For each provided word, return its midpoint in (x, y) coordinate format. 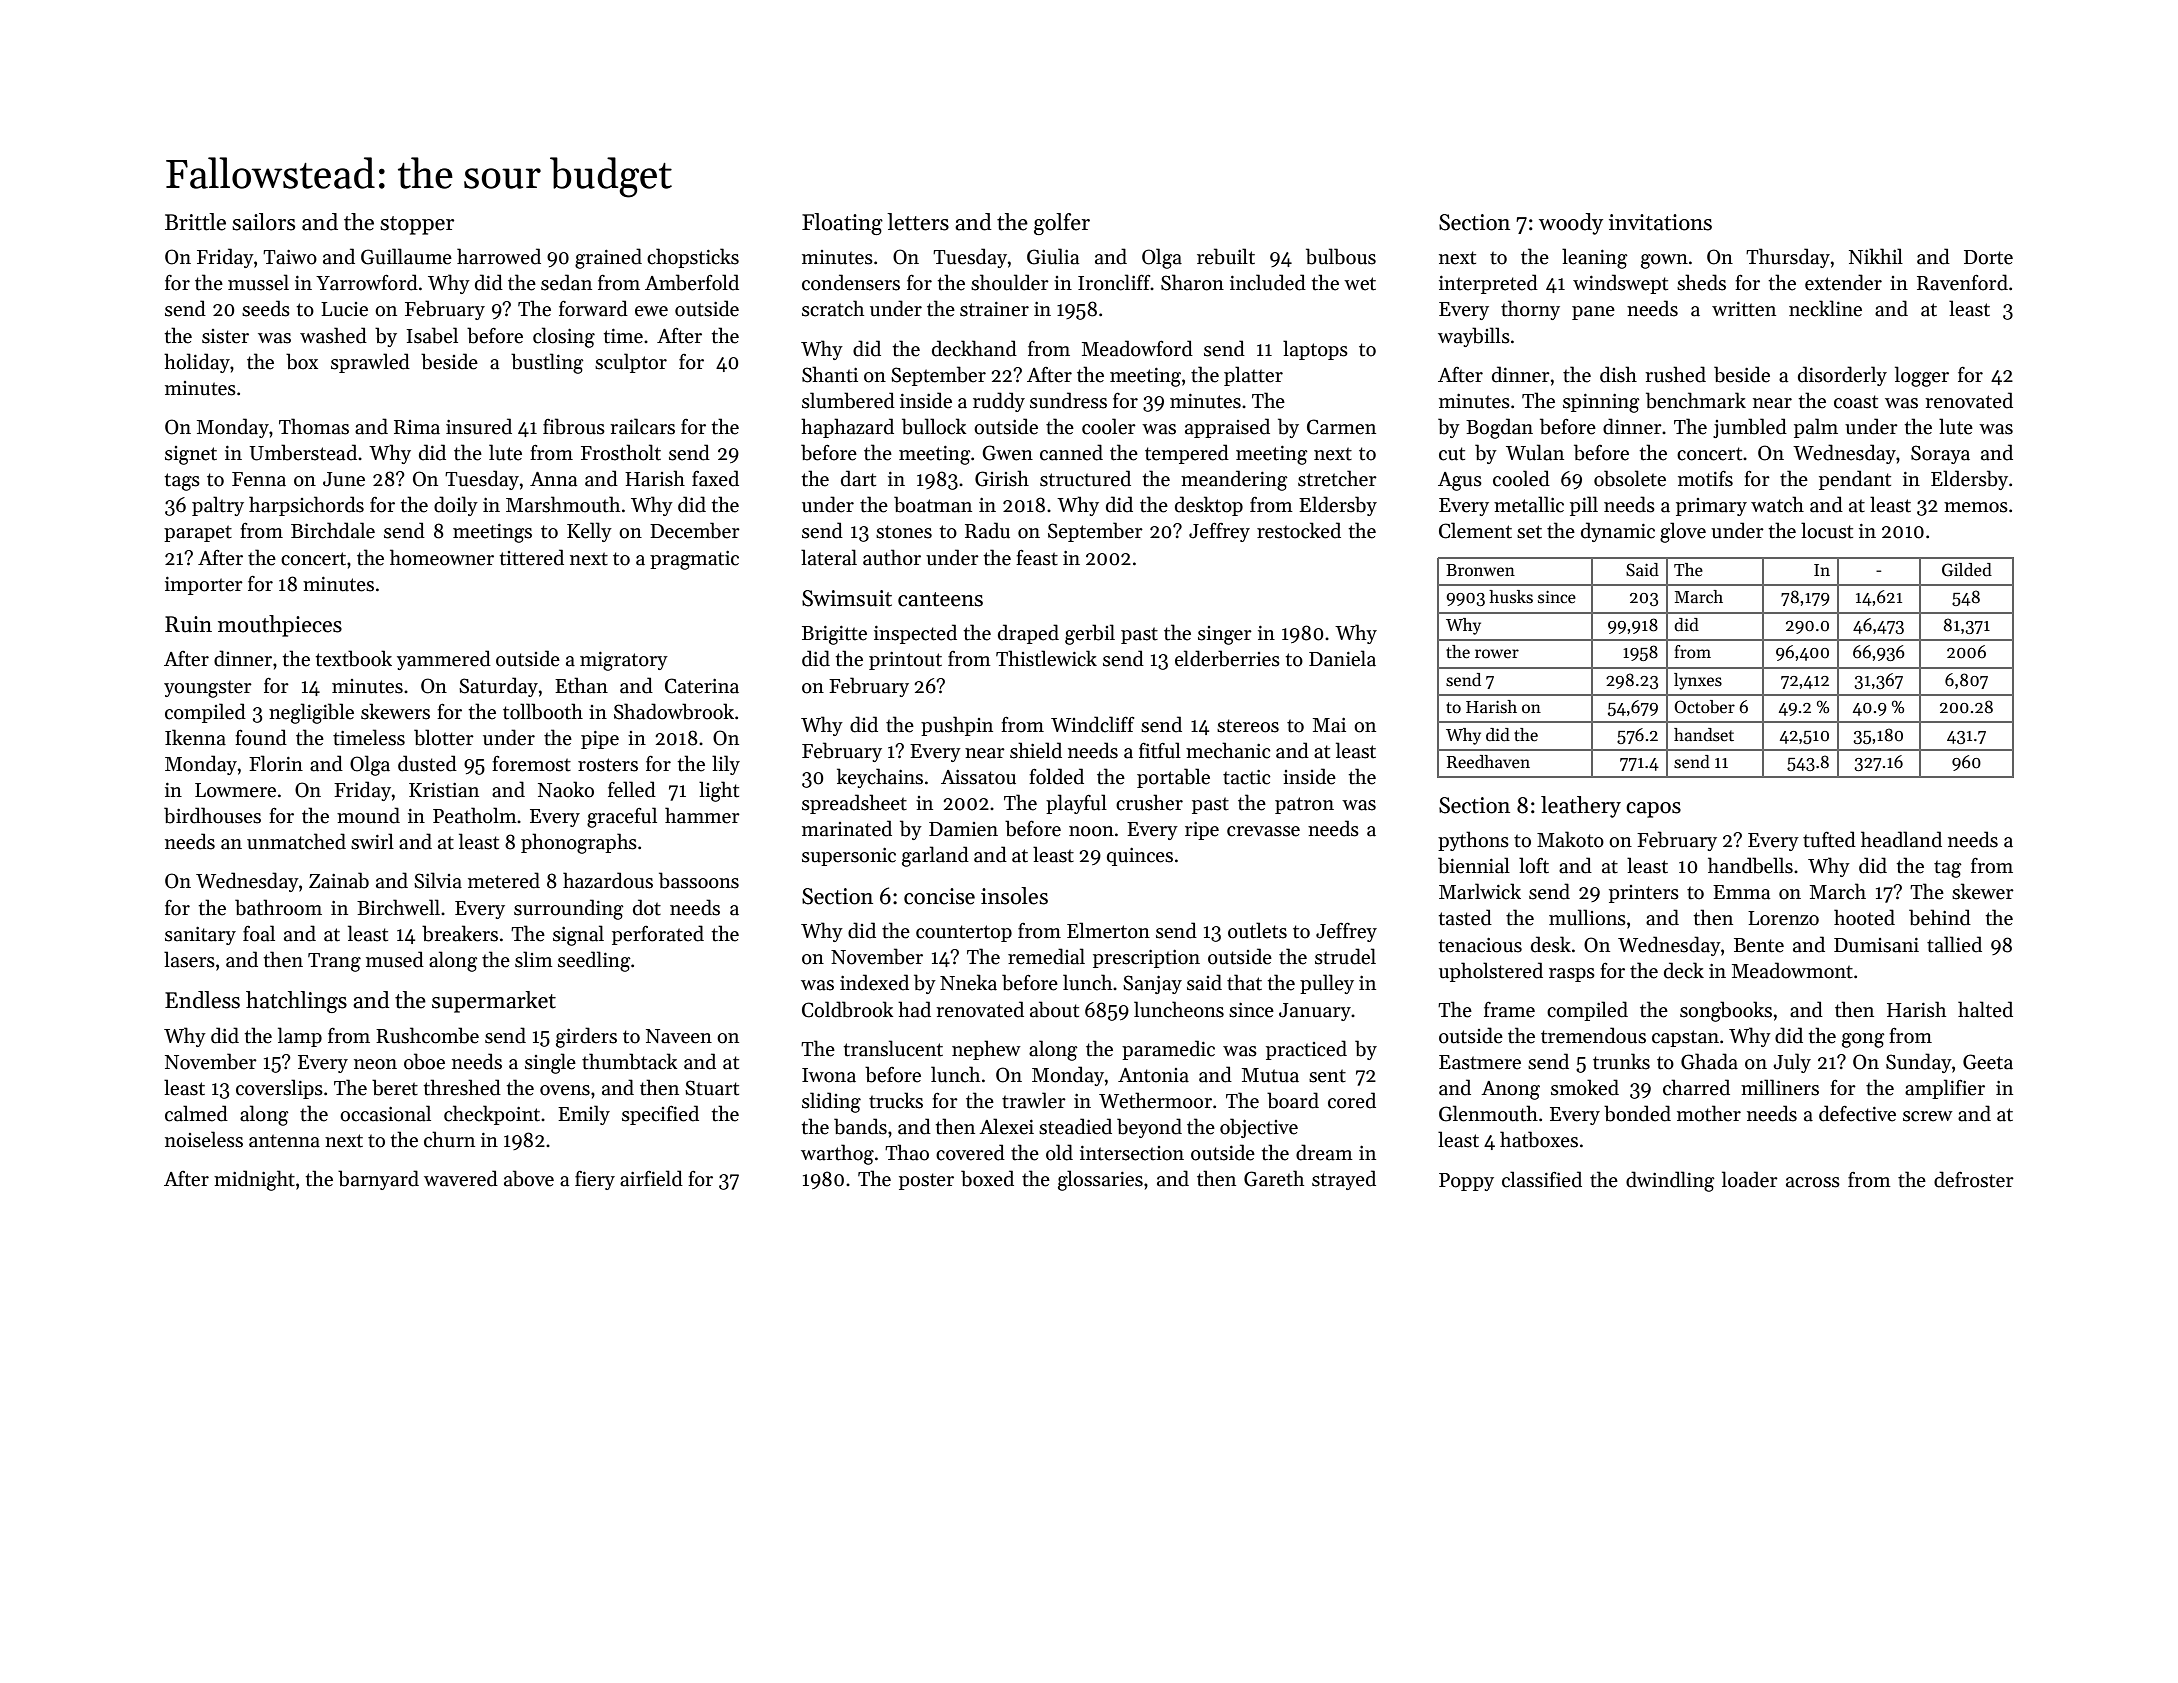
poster (926, 1181)
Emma (1741, 892)
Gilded (1967, 570)
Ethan (581, 685)
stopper (417, 225)
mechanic (1228, 750)
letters (918, 222)
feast (1037, 557)
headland (1901, 839)
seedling (594, 961)
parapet (198, 533)
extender (1843, 282)
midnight (254, 1180)
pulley (1327, 984)
